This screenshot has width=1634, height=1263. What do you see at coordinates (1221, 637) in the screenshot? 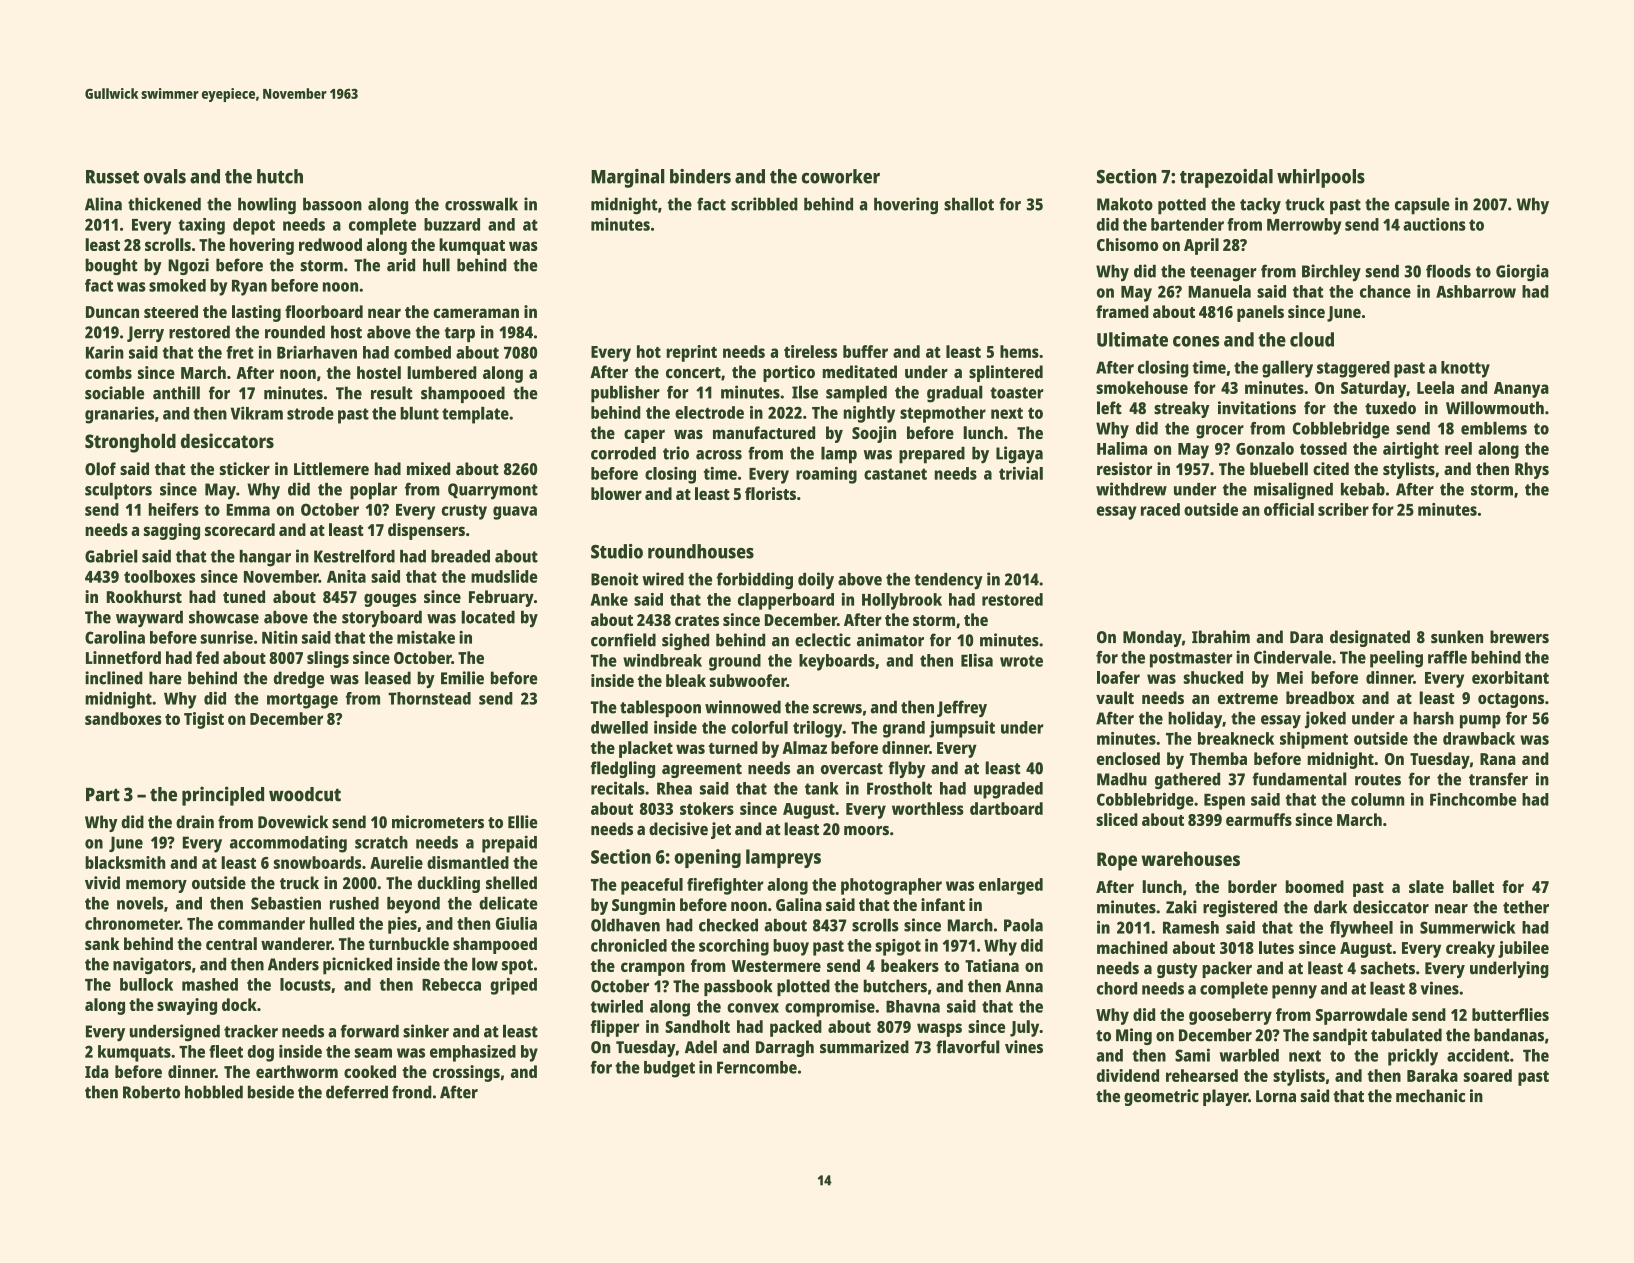
I see `Ibrahim` at bounding box center [1221, 637].
